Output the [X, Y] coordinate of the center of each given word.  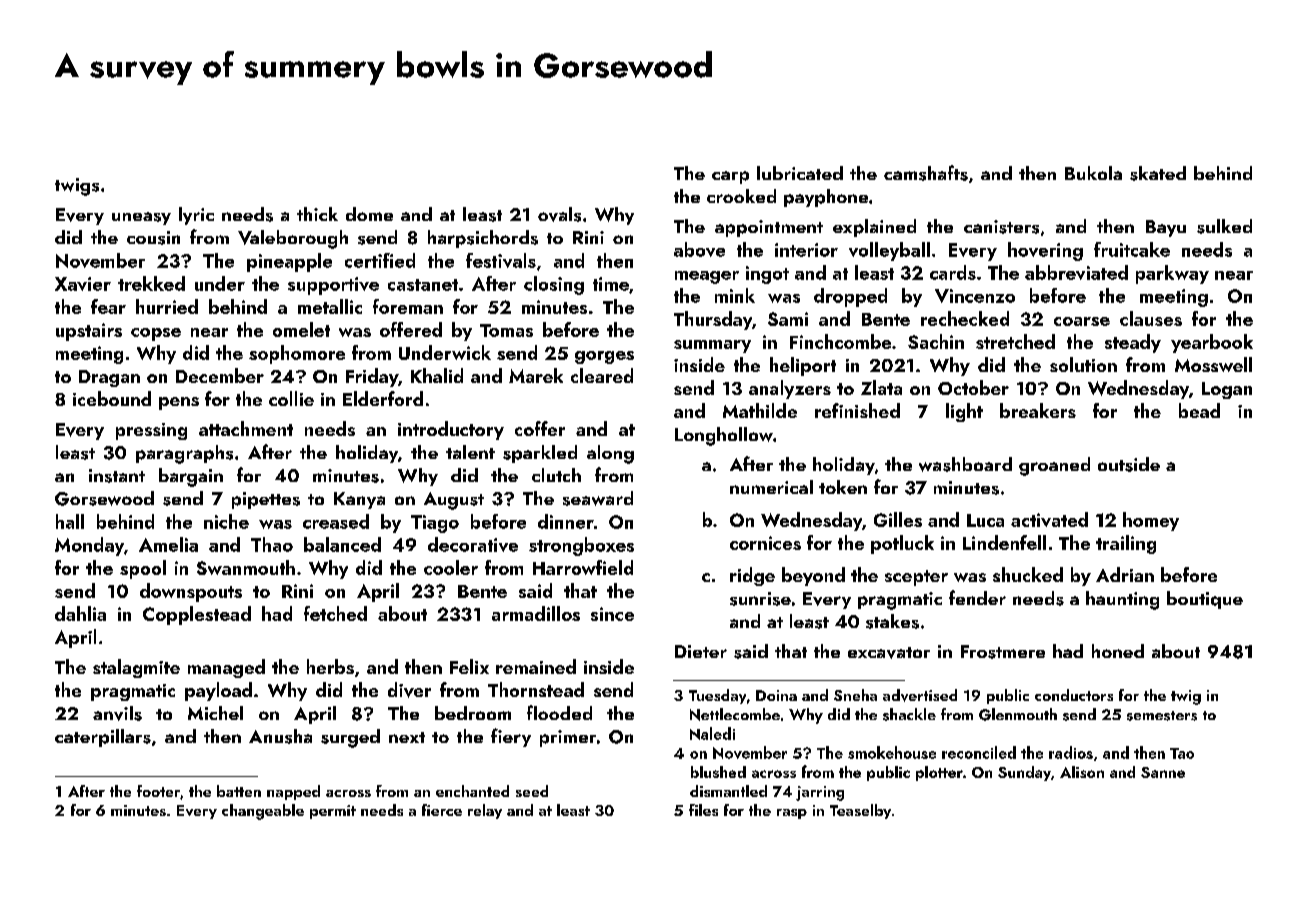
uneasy [141, 218]
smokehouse [892, 752]
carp [730, 177]
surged [350, 738]
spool [143, 569]
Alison [1082, 772]
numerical [771, 487]
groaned [1054, 466]
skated [1158, 173]
